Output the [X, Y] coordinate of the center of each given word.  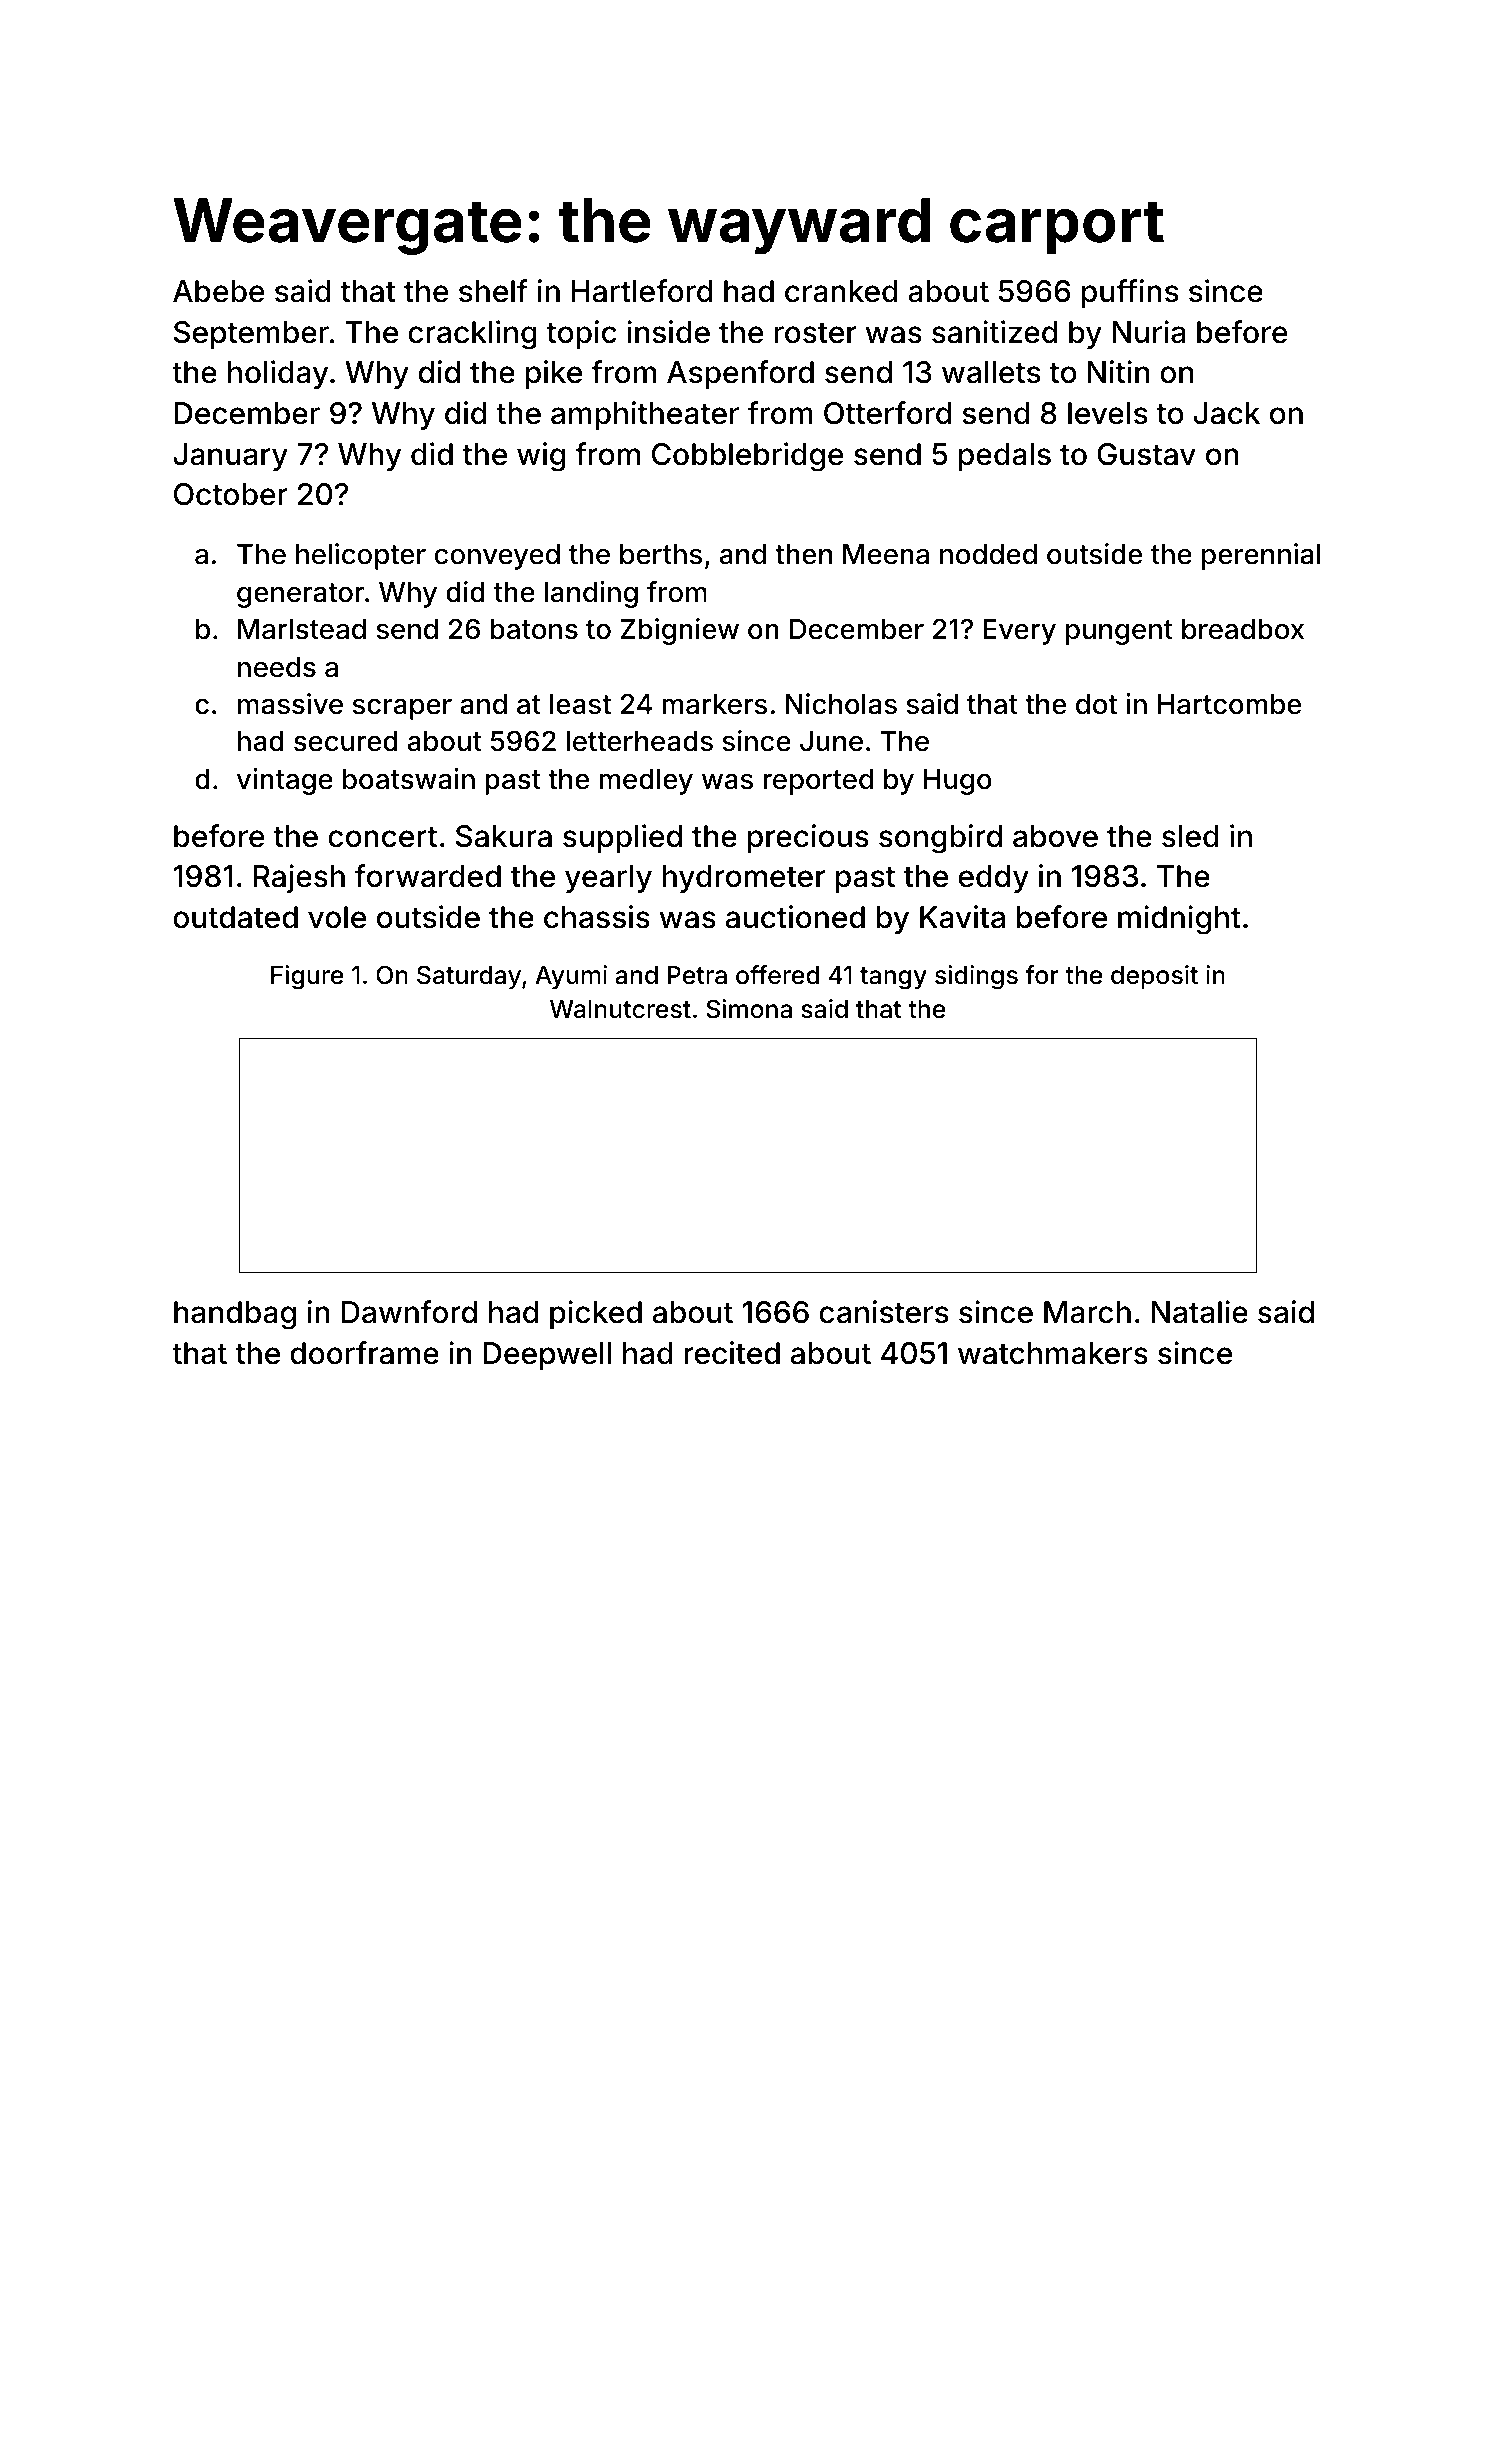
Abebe [218, 291]
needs [277, 667]
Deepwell [547, 1356]
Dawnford [409, 1312]
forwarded [428, 876]
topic [581, 334]
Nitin [1118, 371]
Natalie [1200, 1312]
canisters [883, 1312]
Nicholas [841, 704]
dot [1096, 704]
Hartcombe [1229, 704]
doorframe [364, 1353]
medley [646, 782]
